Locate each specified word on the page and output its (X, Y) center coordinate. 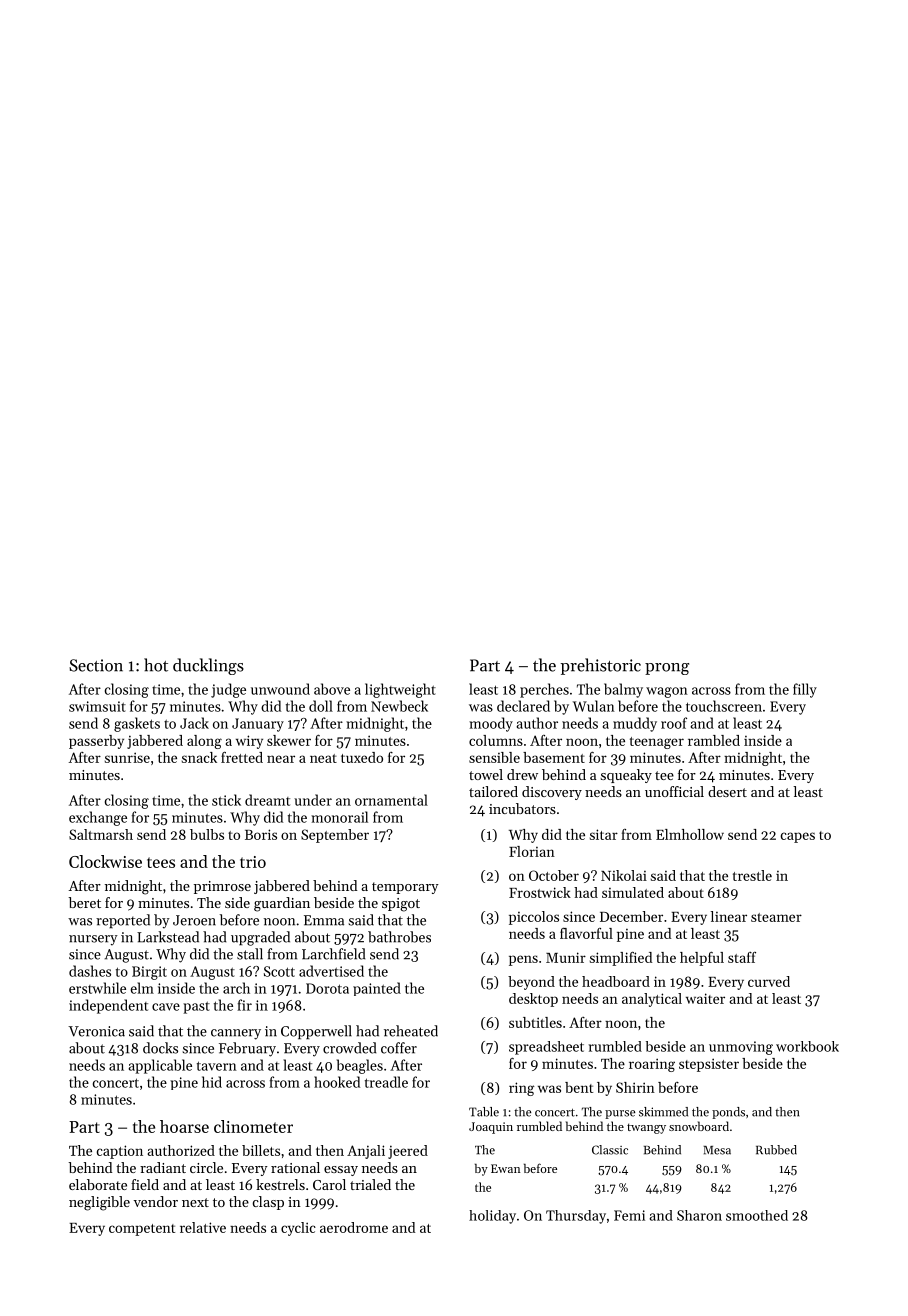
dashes (90, 971)
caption (120, 1152)
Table (484, 1112)
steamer (776, 917)
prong (667, 669)
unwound (280, 689)
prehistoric (601, 666)
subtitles (535, 1022)
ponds (728, 1113)
